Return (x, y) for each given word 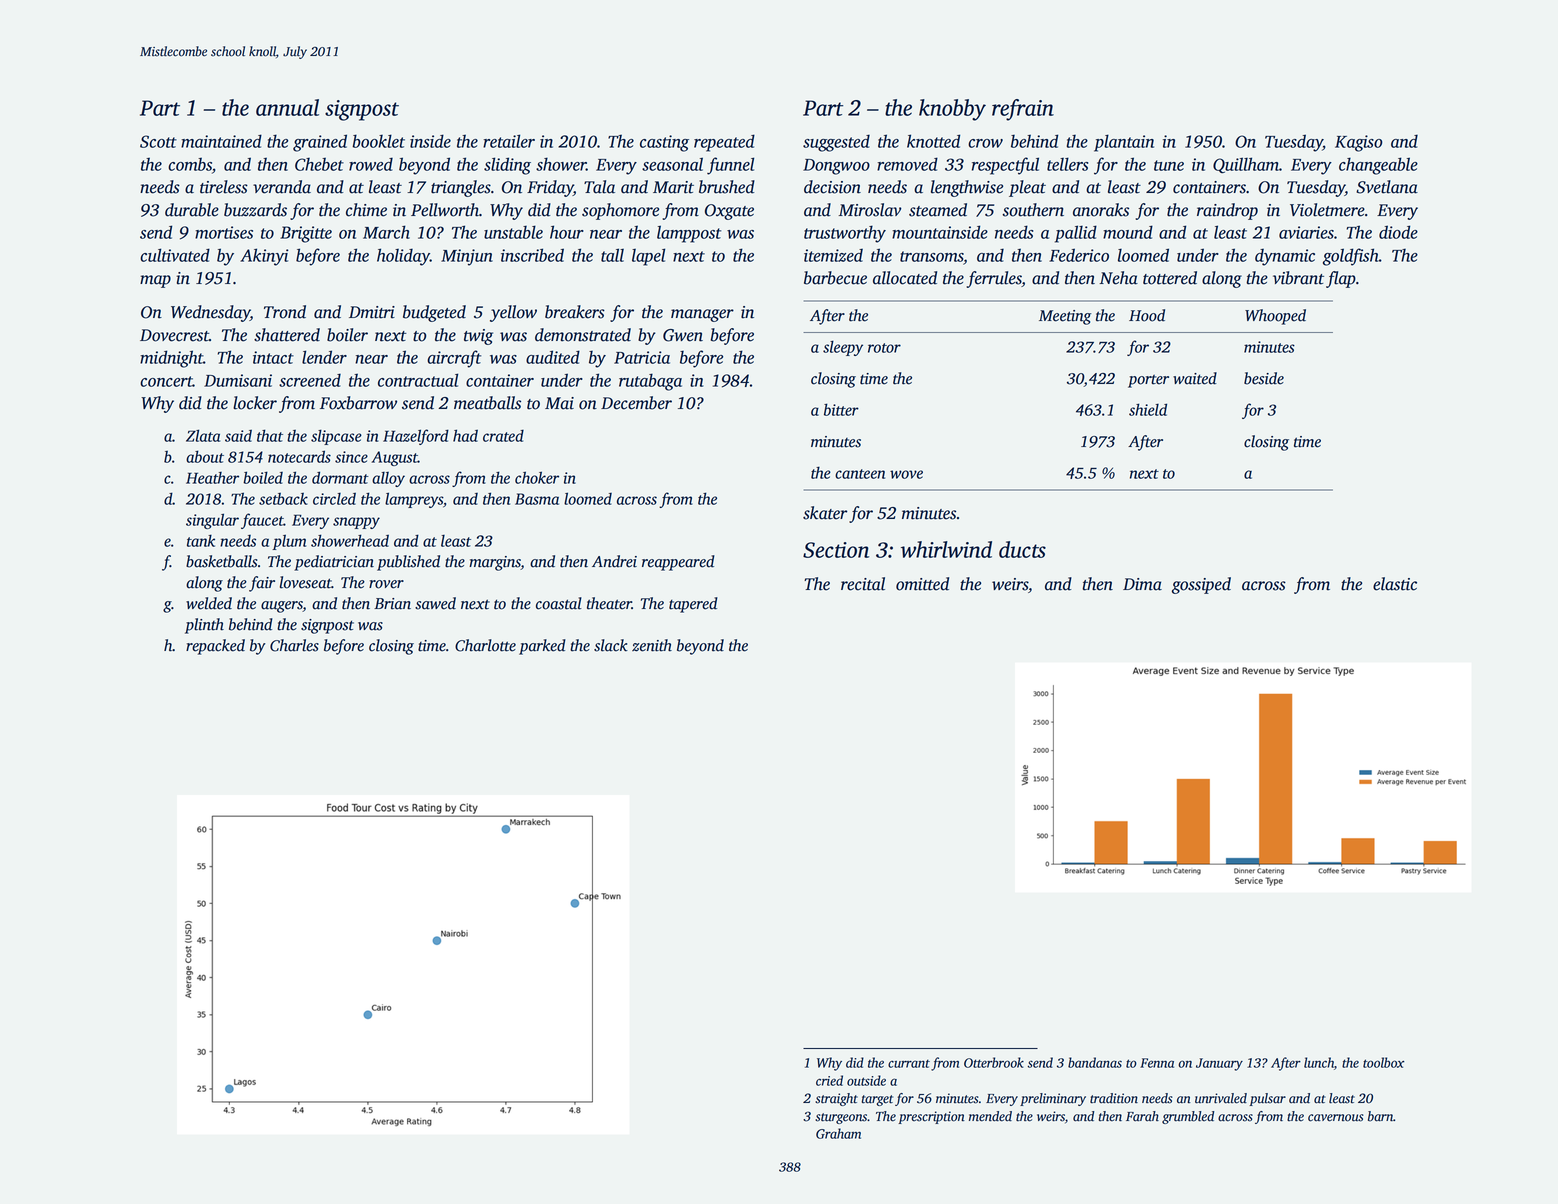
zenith (652, 645)
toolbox (1383, 1062)
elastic (1395, 584)
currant (909, 1064)
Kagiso (1358, 143)
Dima (1142, 584)
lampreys (414, 500)
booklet (378, 141)
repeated (724, 143)
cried (829, 1080)
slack (611, 645)
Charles (294, 645)
